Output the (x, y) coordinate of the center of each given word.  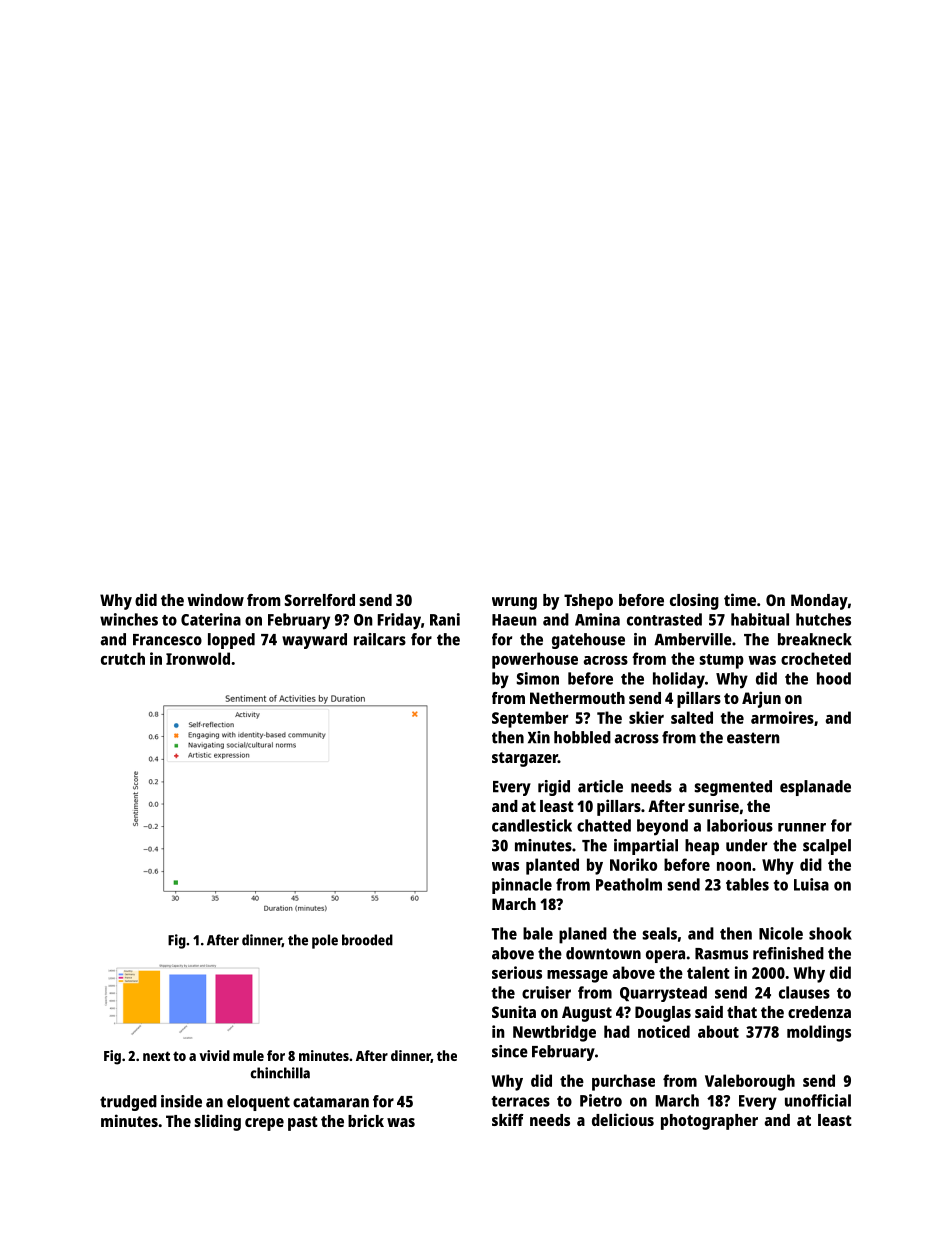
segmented (733, 788)
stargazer (525, 759)
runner (802, 827)
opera (665, 956)
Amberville (693, 639)
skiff (508, 1119)
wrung (514, 603)
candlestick (532, 825)
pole (325, 941)
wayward (314, 641)
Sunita (514, 1011)
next (156, 1056)
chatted (604, 825)
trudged (128, 1103)
